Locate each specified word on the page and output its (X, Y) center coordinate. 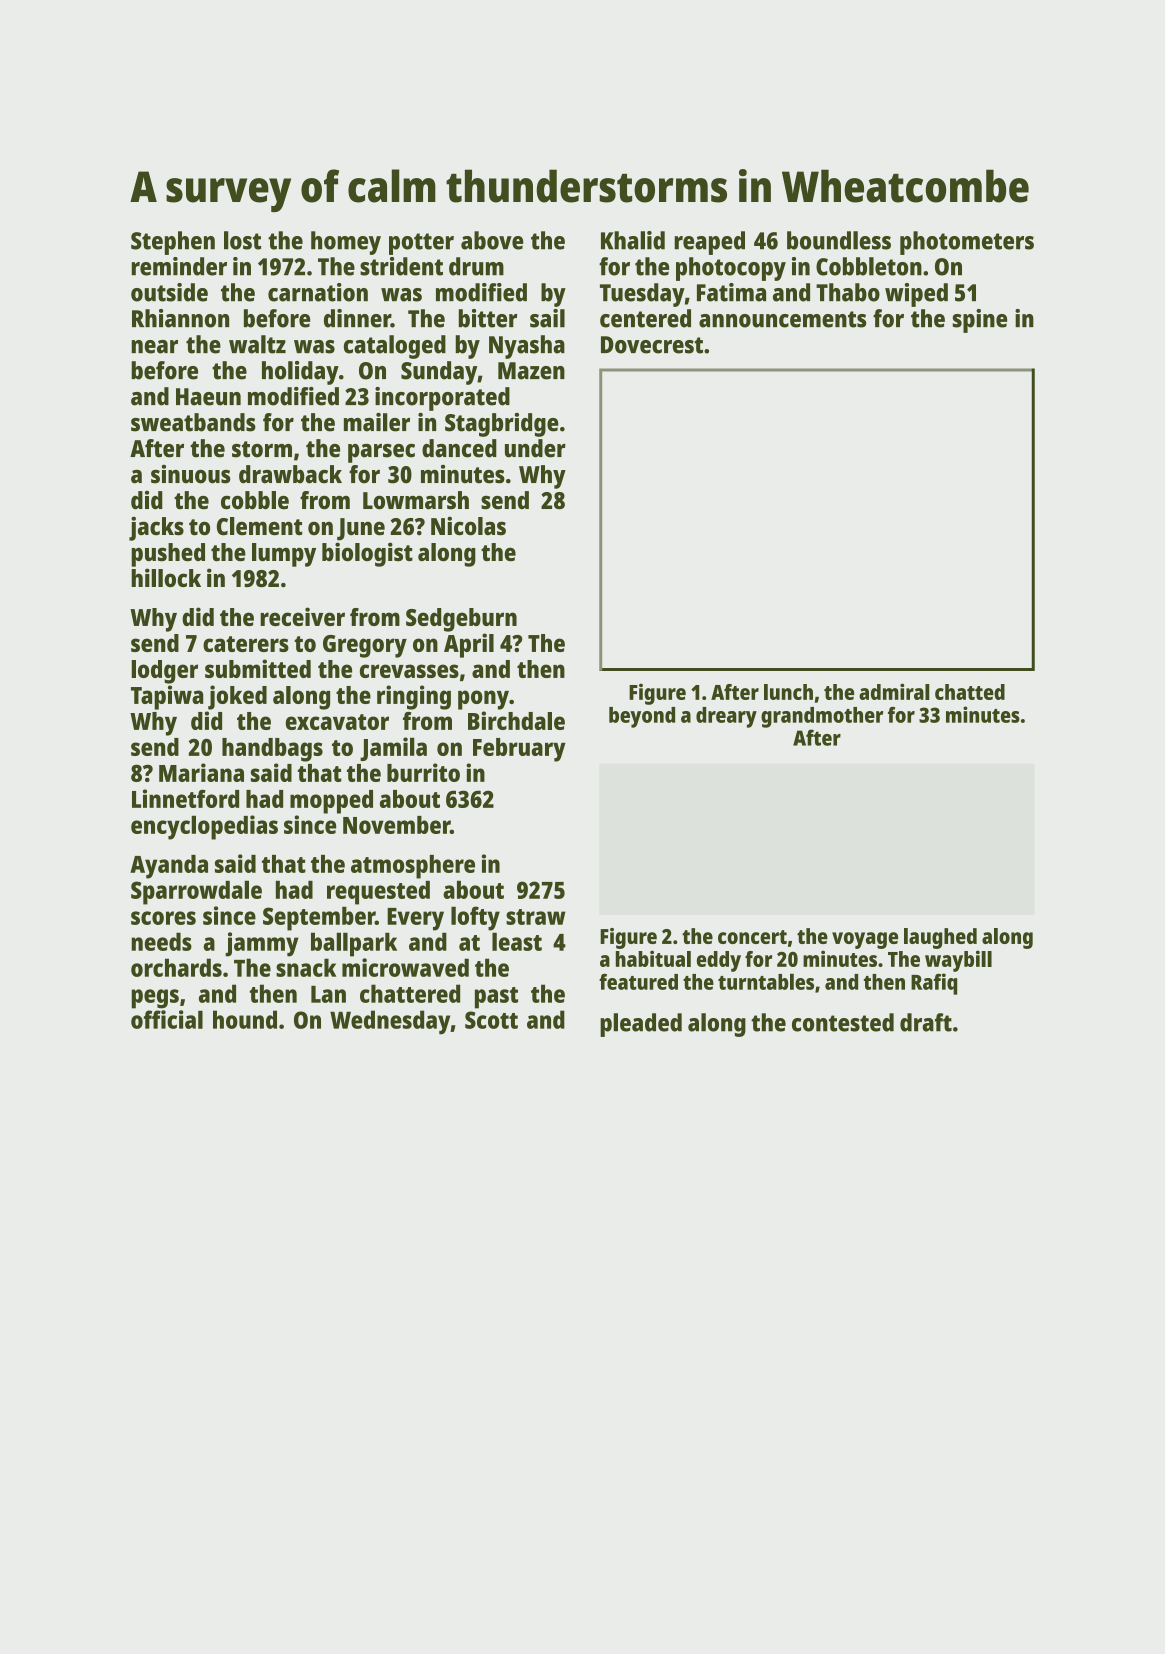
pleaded (641, 1025)
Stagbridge (502, 425)
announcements (782, 319)
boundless (839, 240)
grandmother (822, 717)
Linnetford (185, 798)
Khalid (633, 240)
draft (926, 1022)
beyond (642, 717)
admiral (894, 691)
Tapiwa (167, 697)
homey (346, 243)
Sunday (439, 373)
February (519, 750)
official (167, 1019)
